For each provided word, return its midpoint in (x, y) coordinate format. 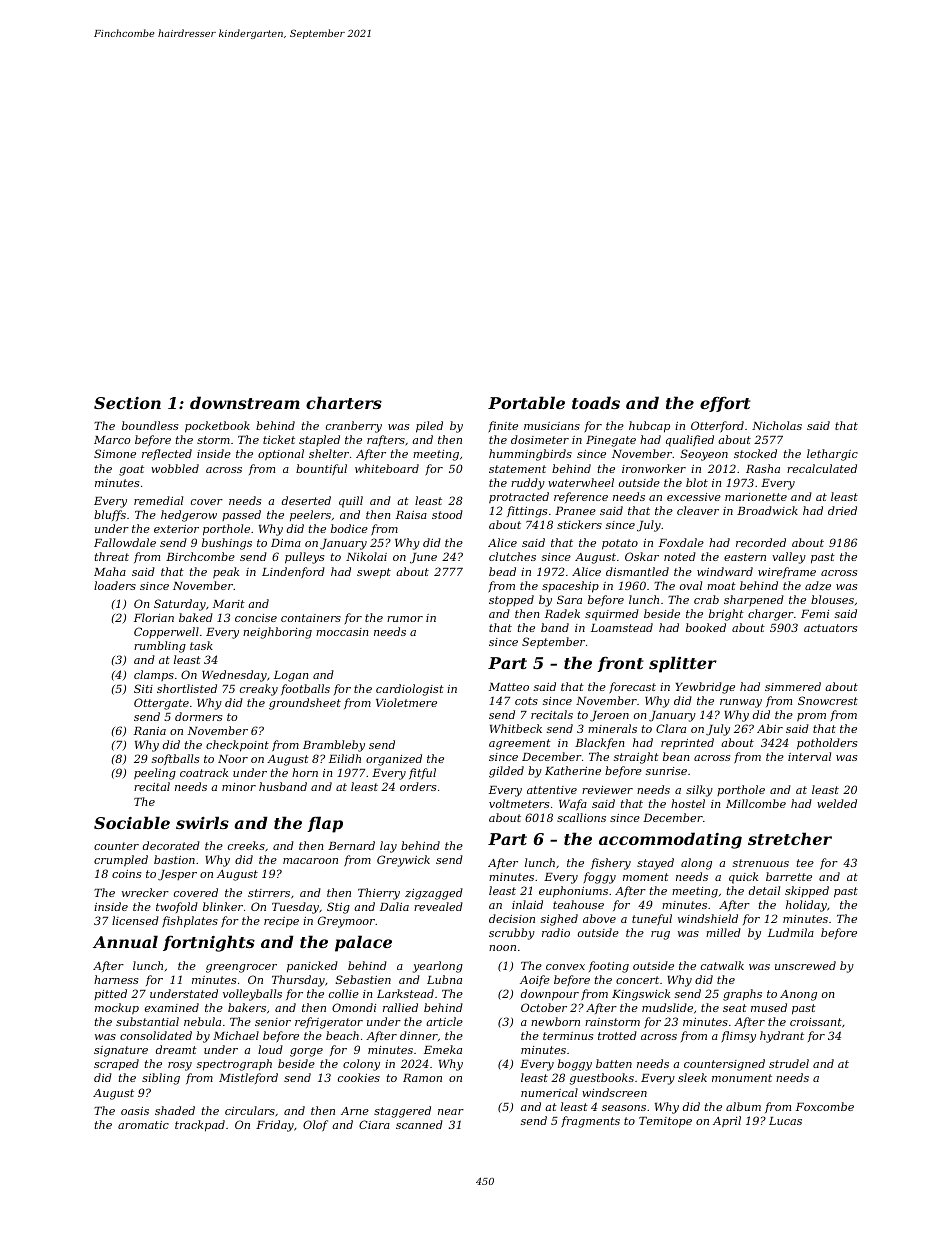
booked (706, 627)
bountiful (321, 469)
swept (374, 573)
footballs (305, 689)
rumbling (160, 647)
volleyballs (252, 995)
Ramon (422, 1078)
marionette (756, 497)
